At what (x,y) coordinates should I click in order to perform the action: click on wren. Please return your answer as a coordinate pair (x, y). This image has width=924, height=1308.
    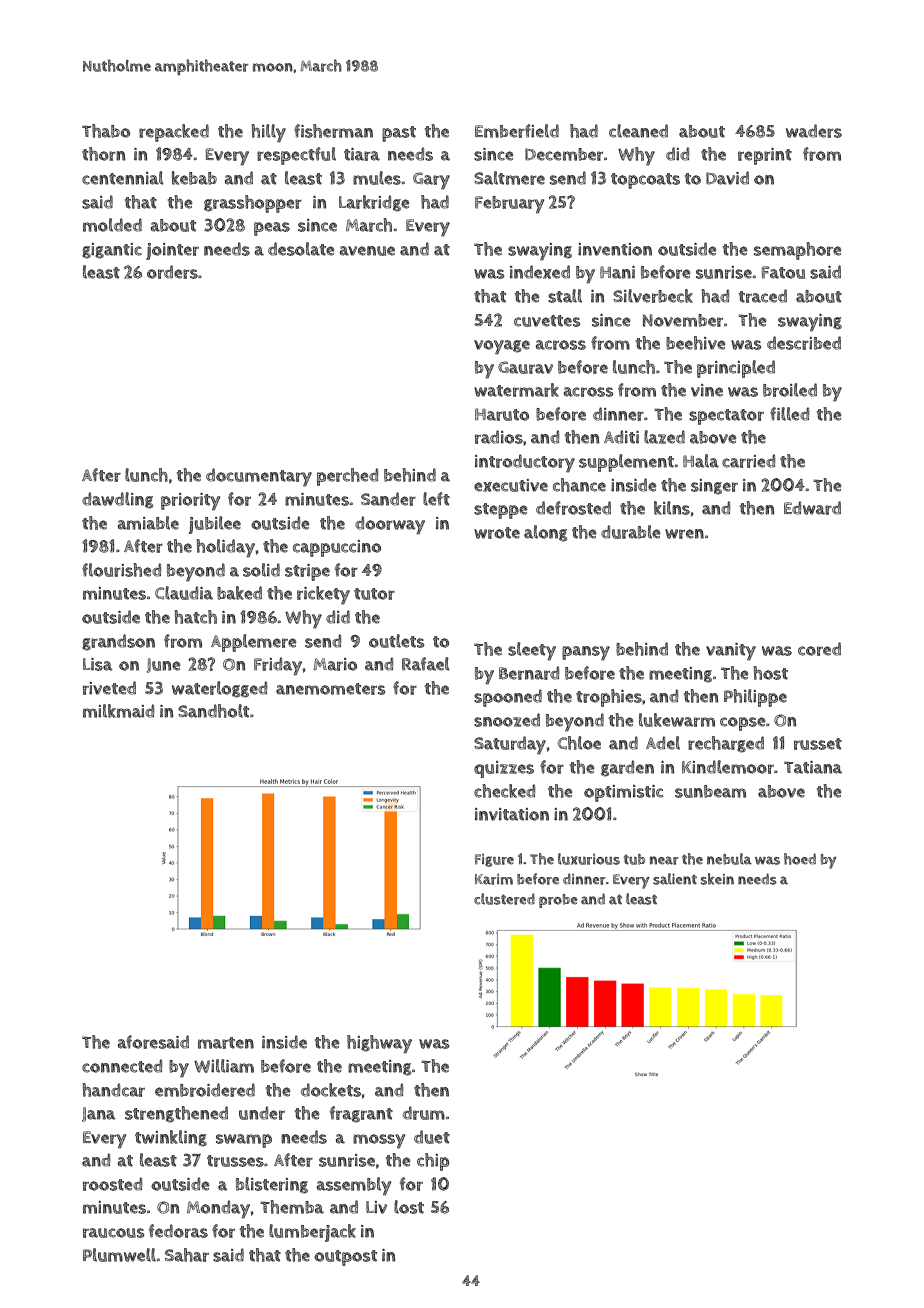
    Looking at the image, I should click on (684, 534).
